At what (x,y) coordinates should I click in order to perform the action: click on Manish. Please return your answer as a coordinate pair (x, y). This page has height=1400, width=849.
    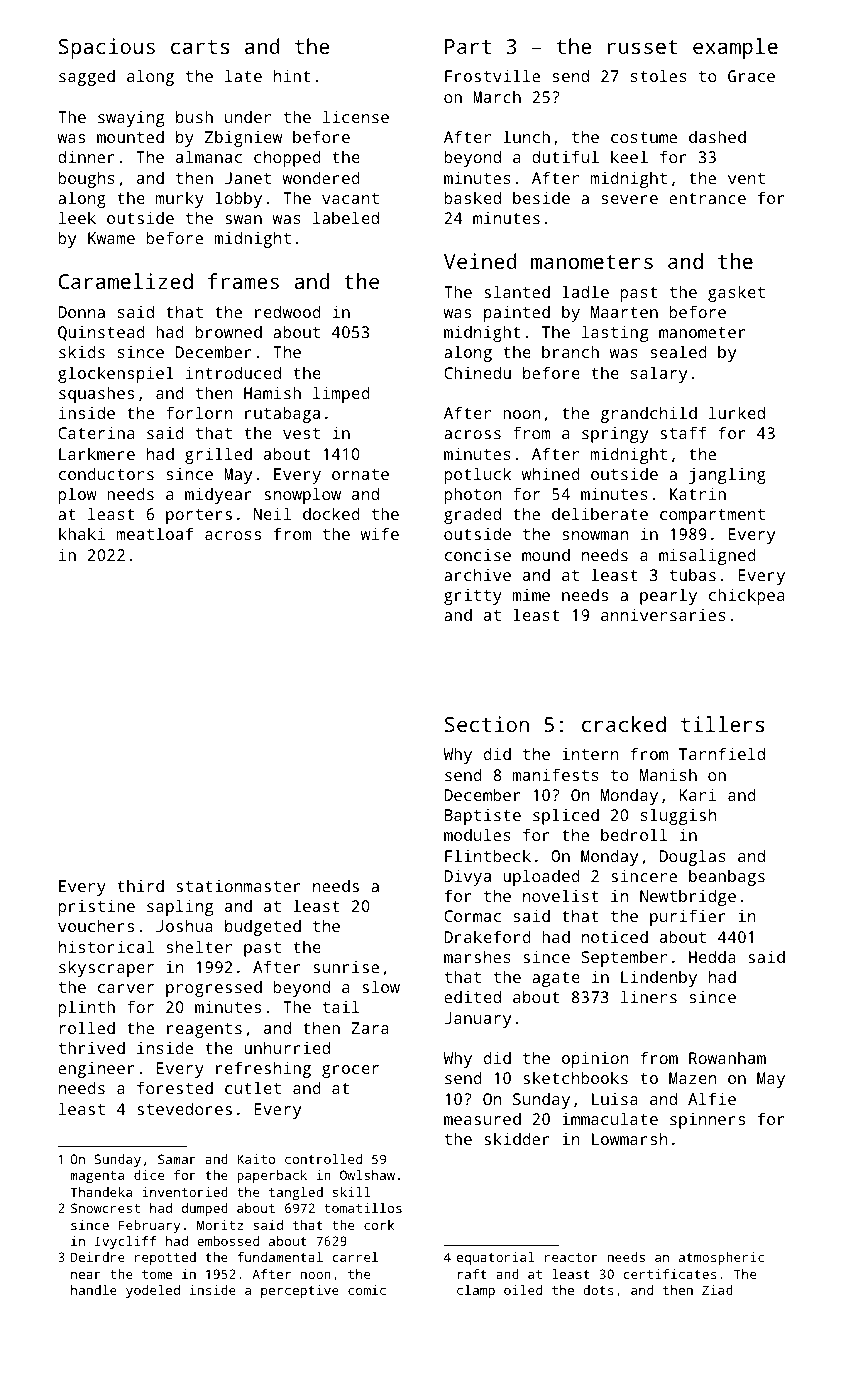
    Looking at the image, I should click on (668, 774).
